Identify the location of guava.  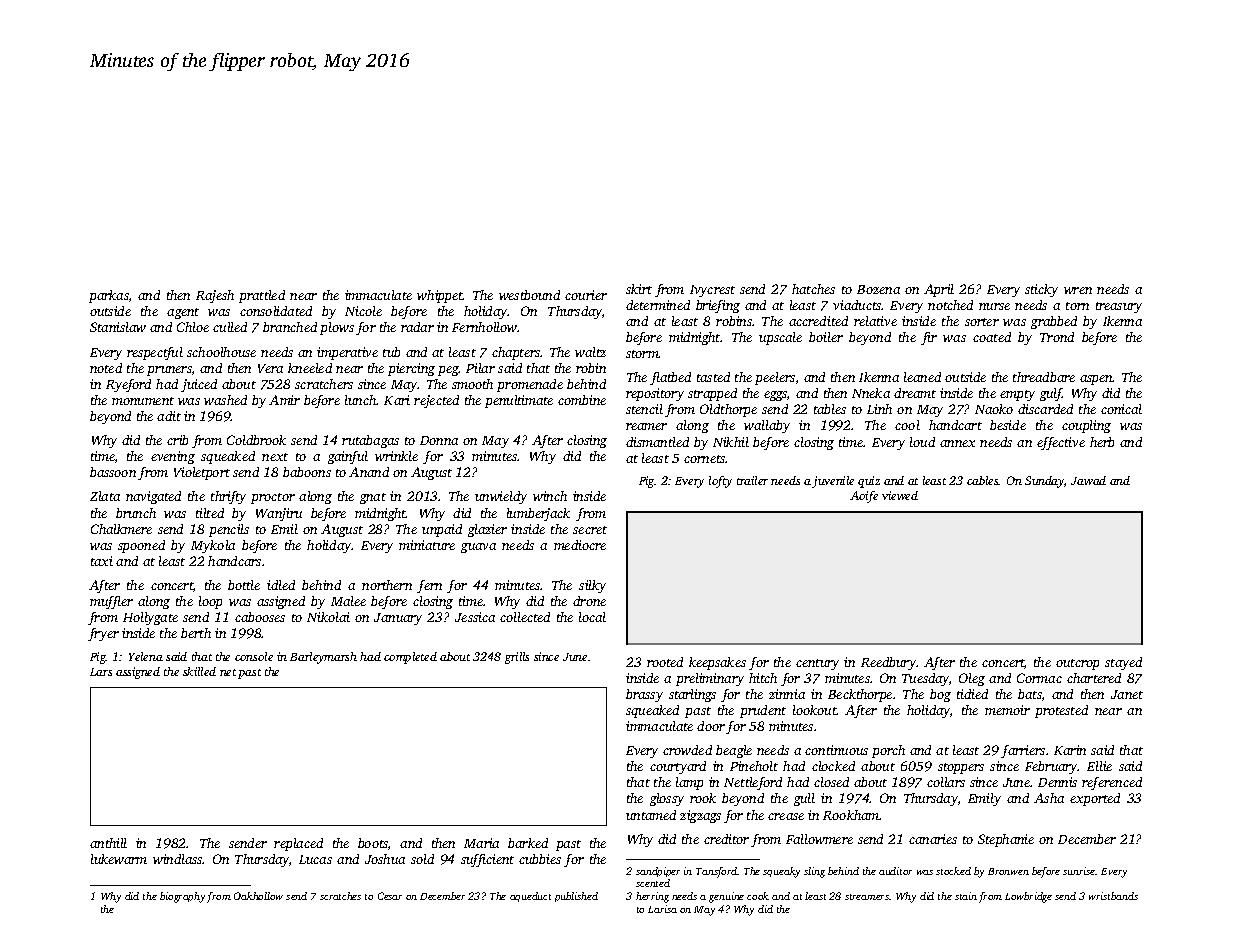
(478, 548).
